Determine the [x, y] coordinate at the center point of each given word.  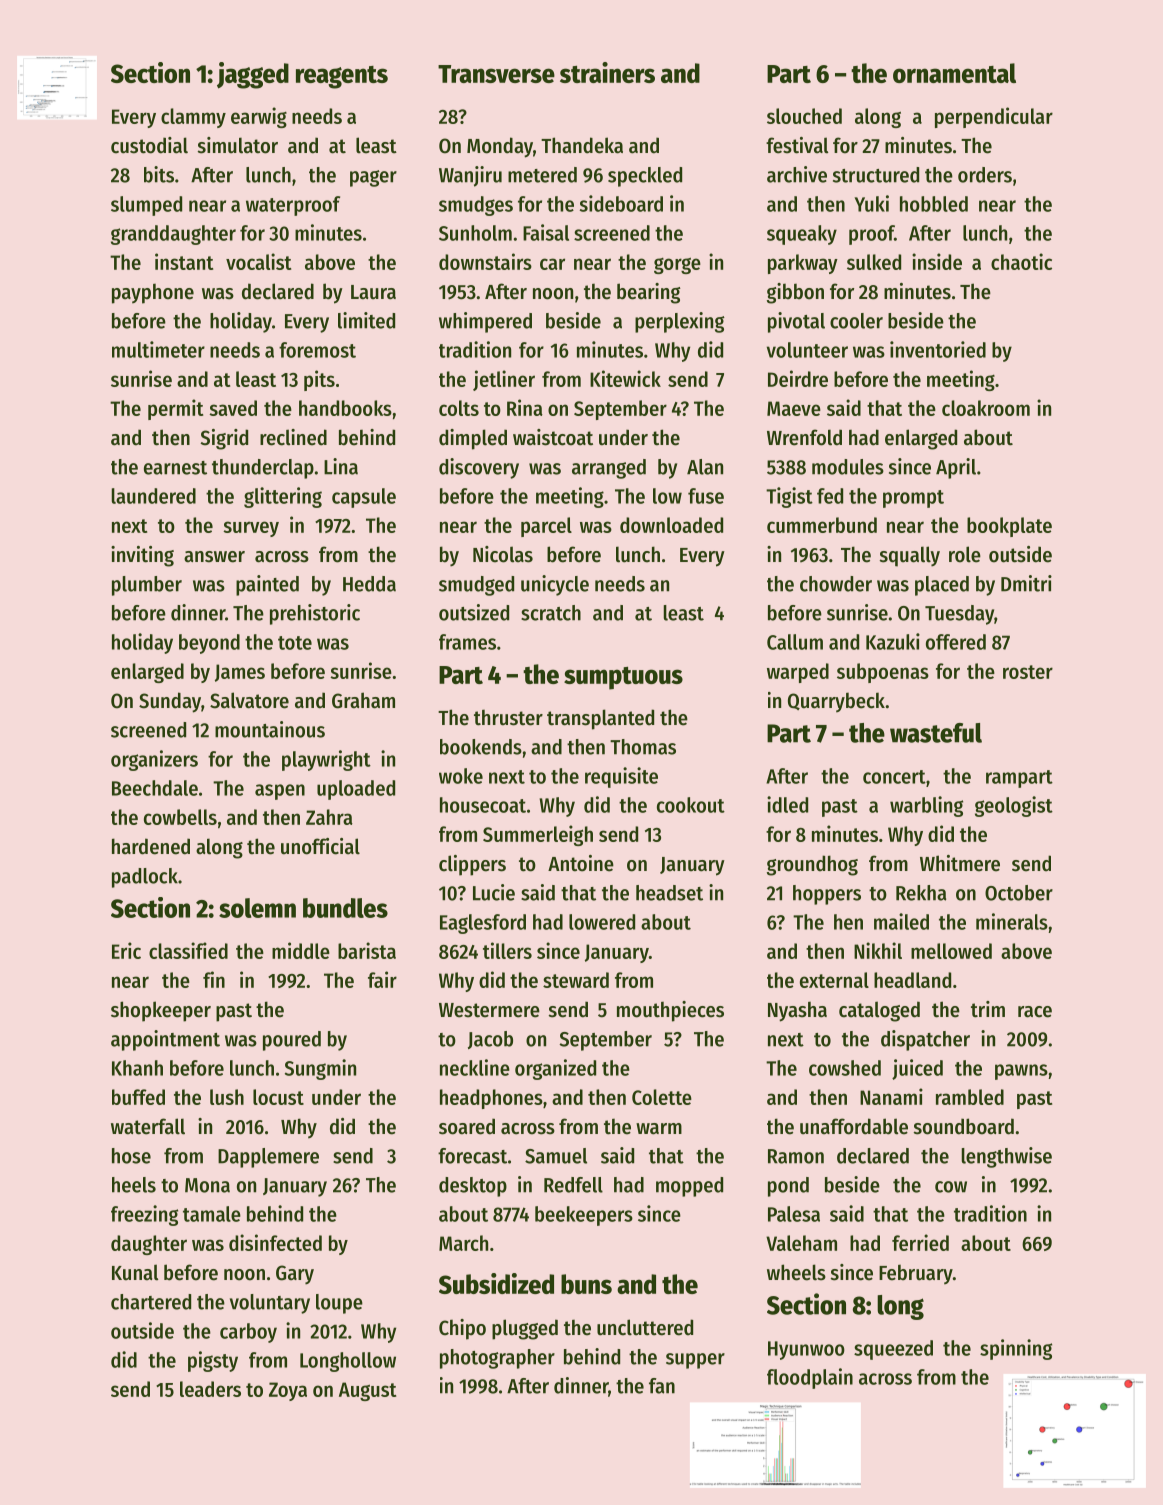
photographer [497, 1359]
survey [251, 529]
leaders [210, 1389]
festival [797, 145]
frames [467, 642]
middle [301, 950]
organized [555, 1069]
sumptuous [623, 678]
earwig [259, 117]
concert [894, 777]
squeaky [802, 235]
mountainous [270, 729]
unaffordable [854, 1126]
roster [1028, 672]
